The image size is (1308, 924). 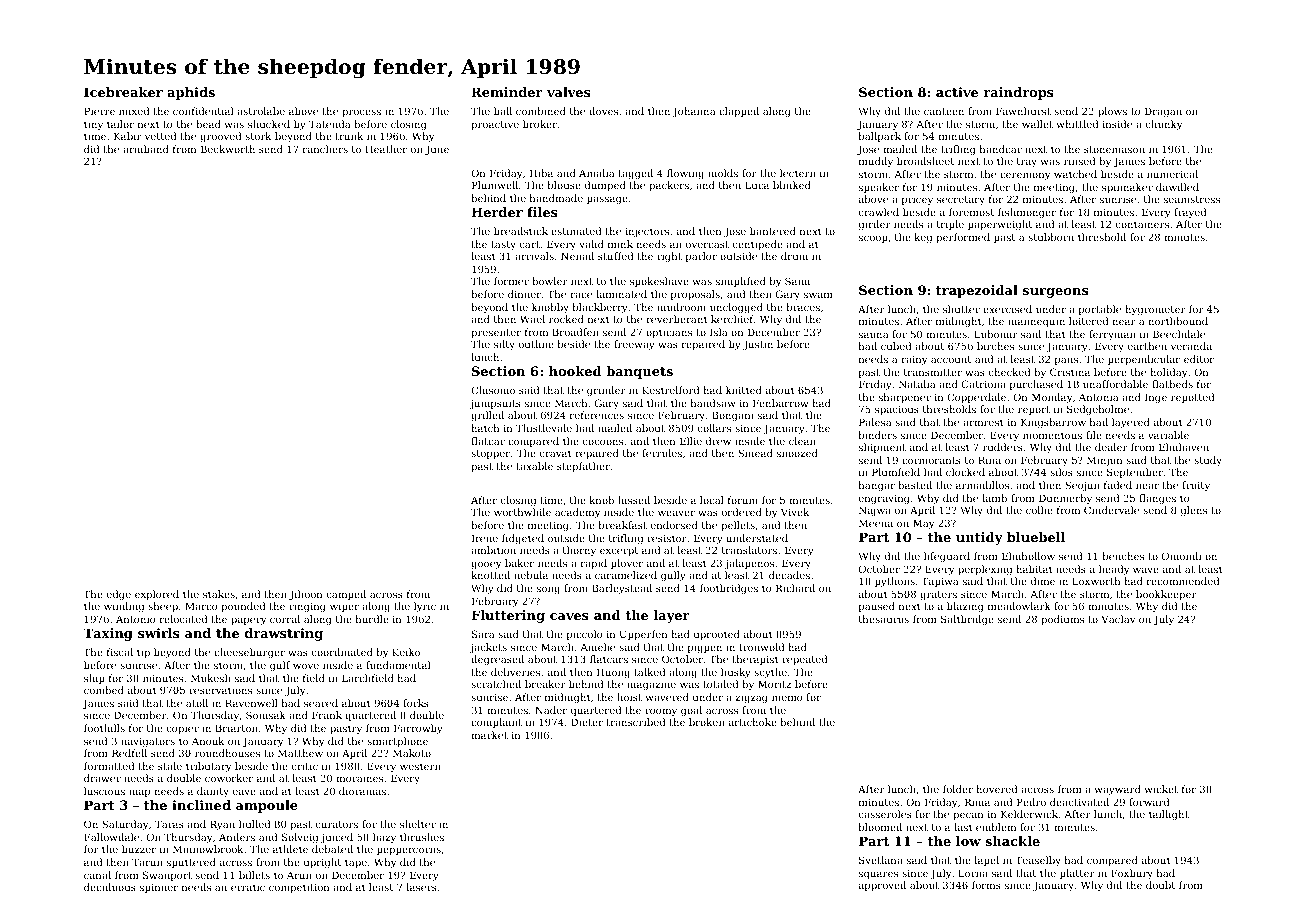 What do you see at coordinates (191, 93) in the page?
I see `aphids` at bounding box center [191, 93].
